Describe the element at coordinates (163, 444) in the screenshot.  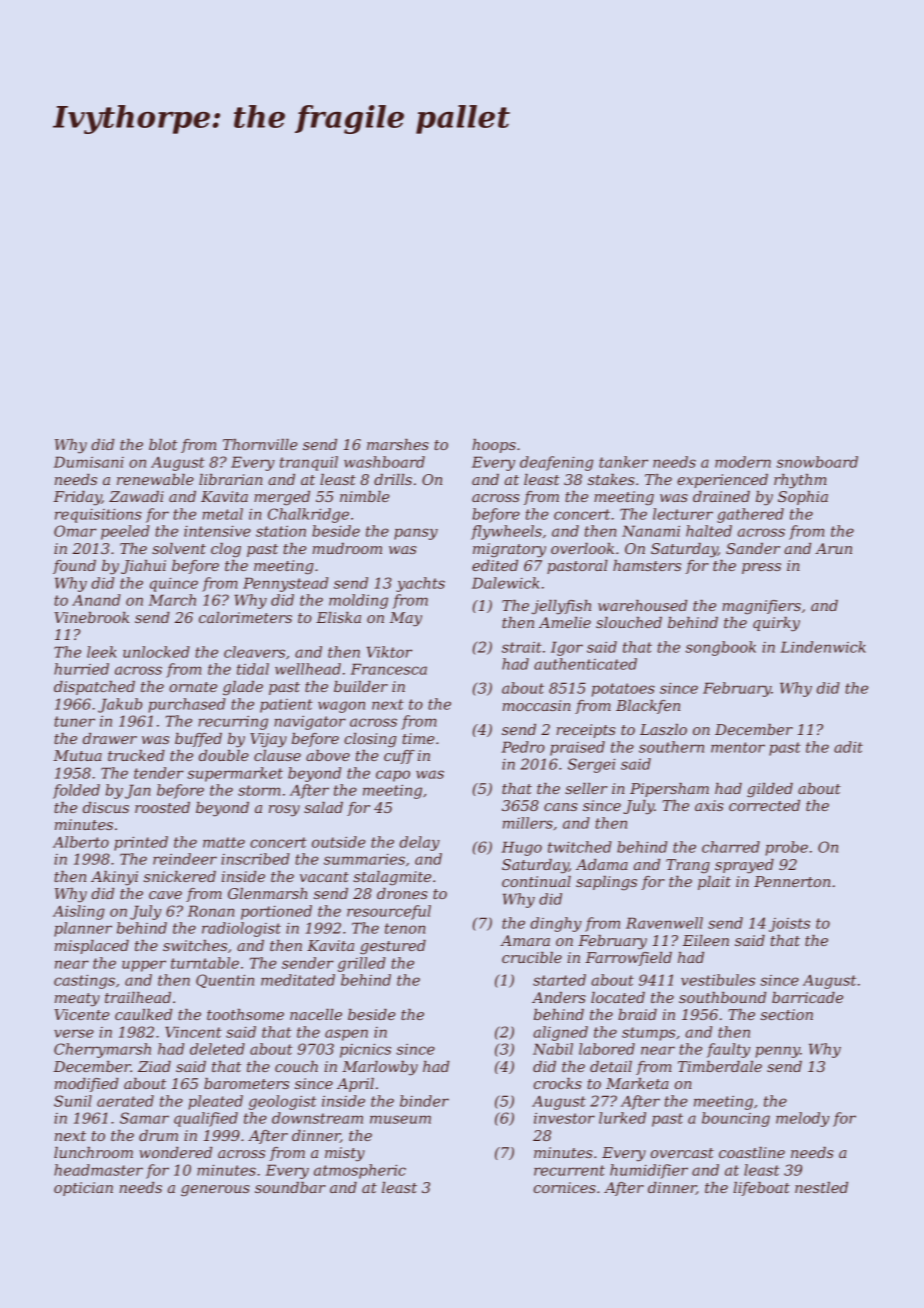
I see `blot` at that location.
